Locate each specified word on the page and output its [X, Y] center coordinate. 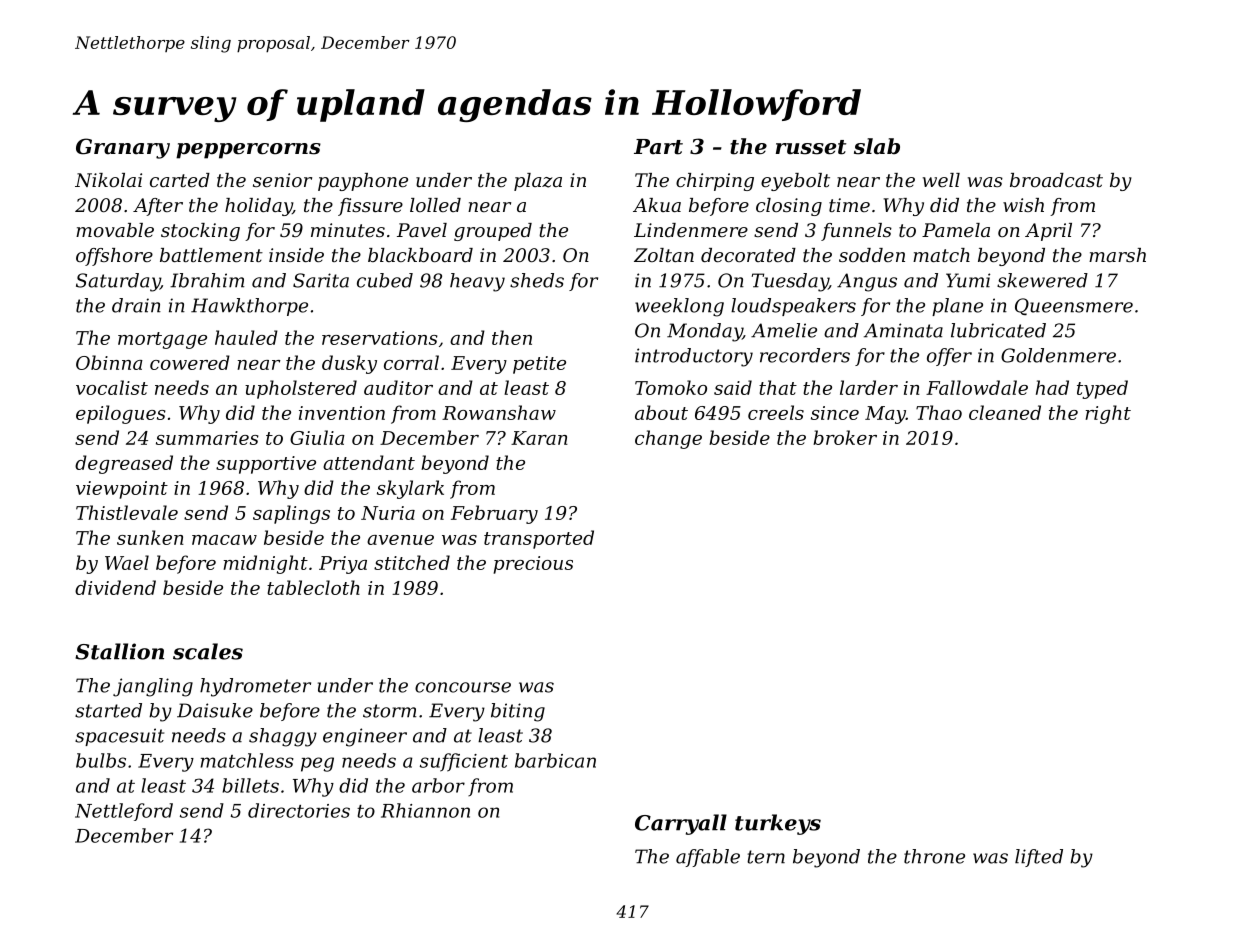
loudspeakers [793, 307]
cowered [190, 362]
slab [877, 146]
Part [658, 147]
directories [299, 810]
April [1048, 232]
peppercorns [248, 151]
